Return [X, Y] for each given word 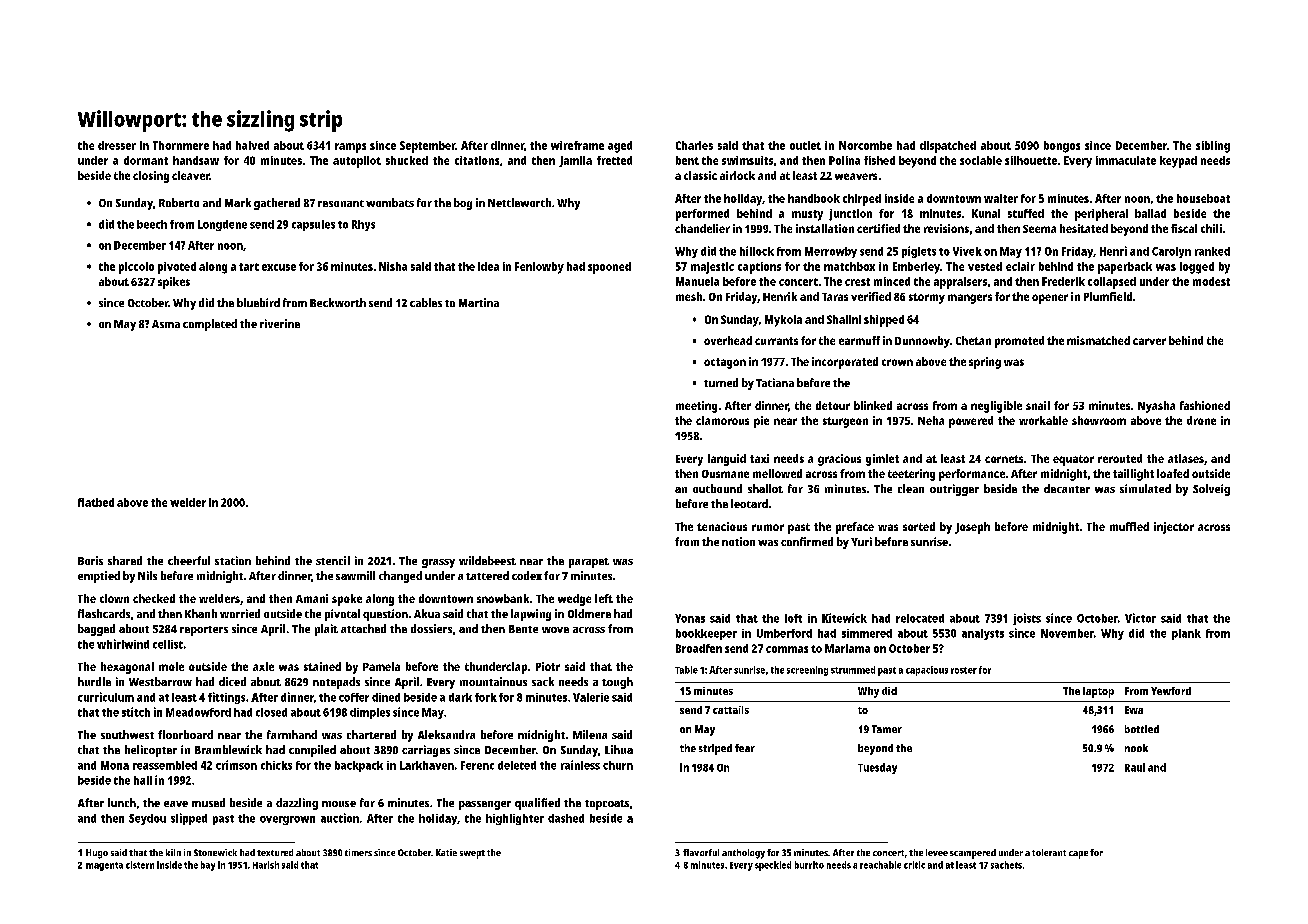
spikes [174, 283]
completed [210, 325]
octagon [725, 363]
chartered [371, 734]
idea [488, 266]
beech [152, 224]
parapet [589, 563]
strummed [853, 670]
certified [878, 228]
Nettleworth [519, 202]
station [233, 560]
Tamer [887, 729]
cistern [140, 865]
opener [1050, 299]
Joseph [972, 528]
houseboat [1203, 198]
